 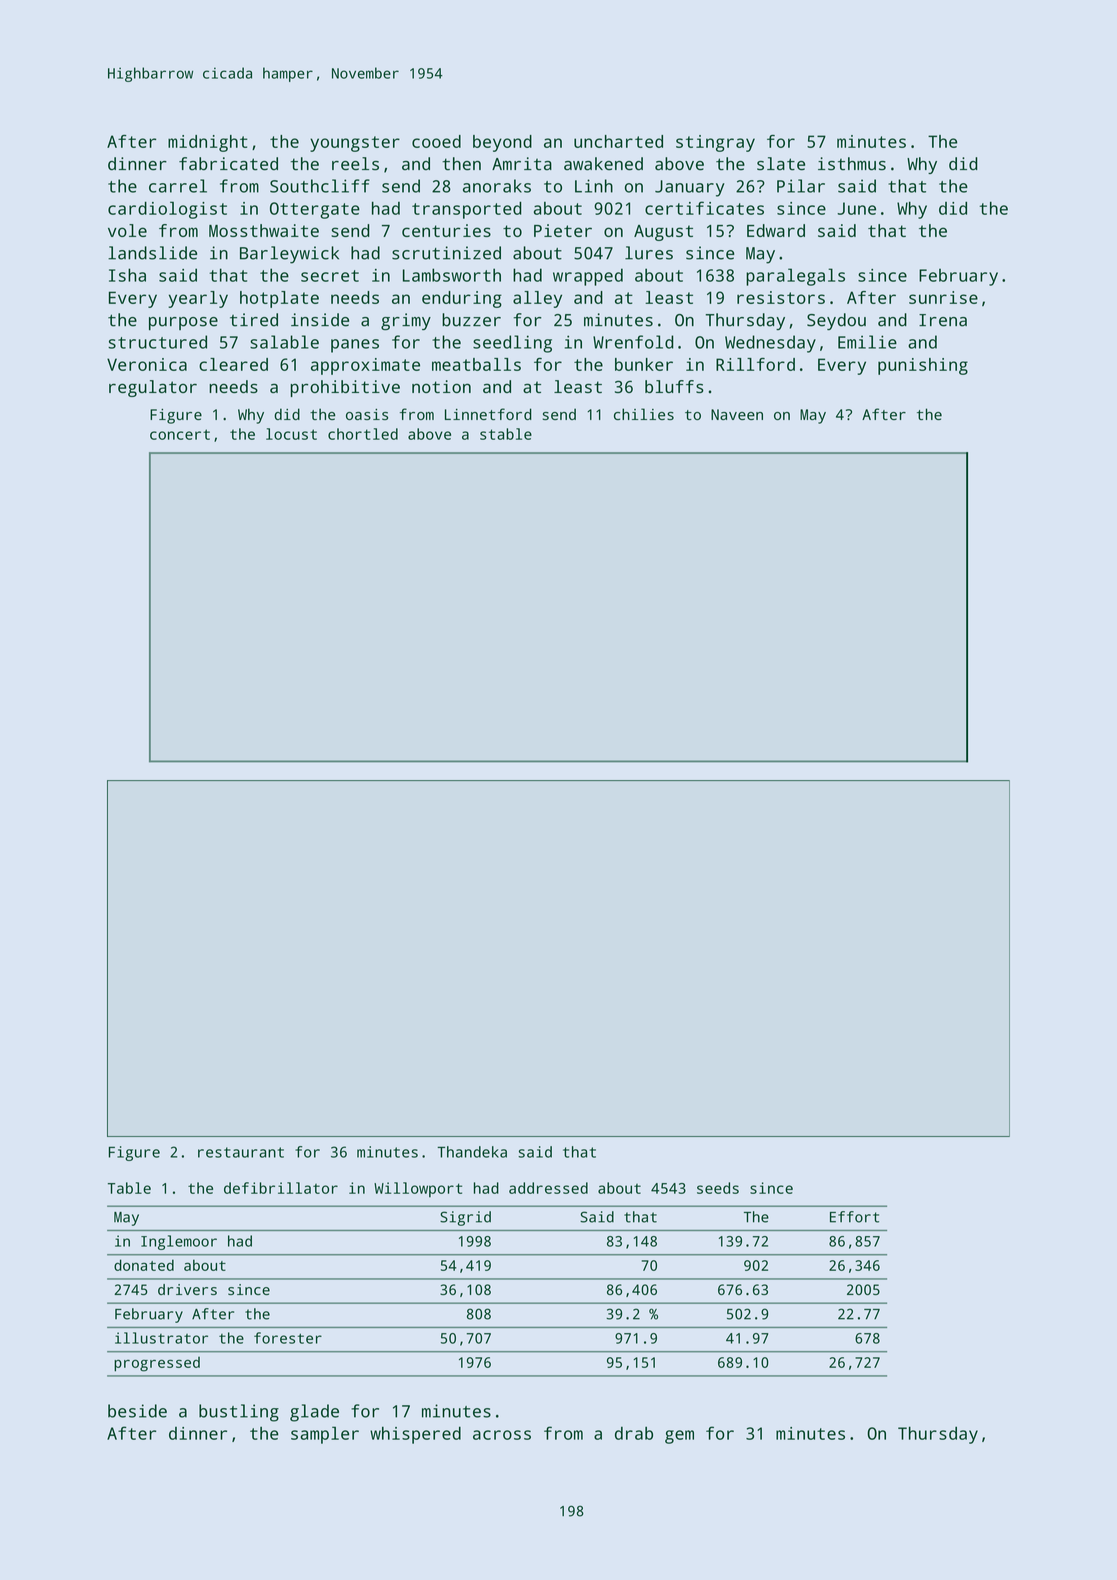 I want to click on sunrise, so click(x=943, y=297).
